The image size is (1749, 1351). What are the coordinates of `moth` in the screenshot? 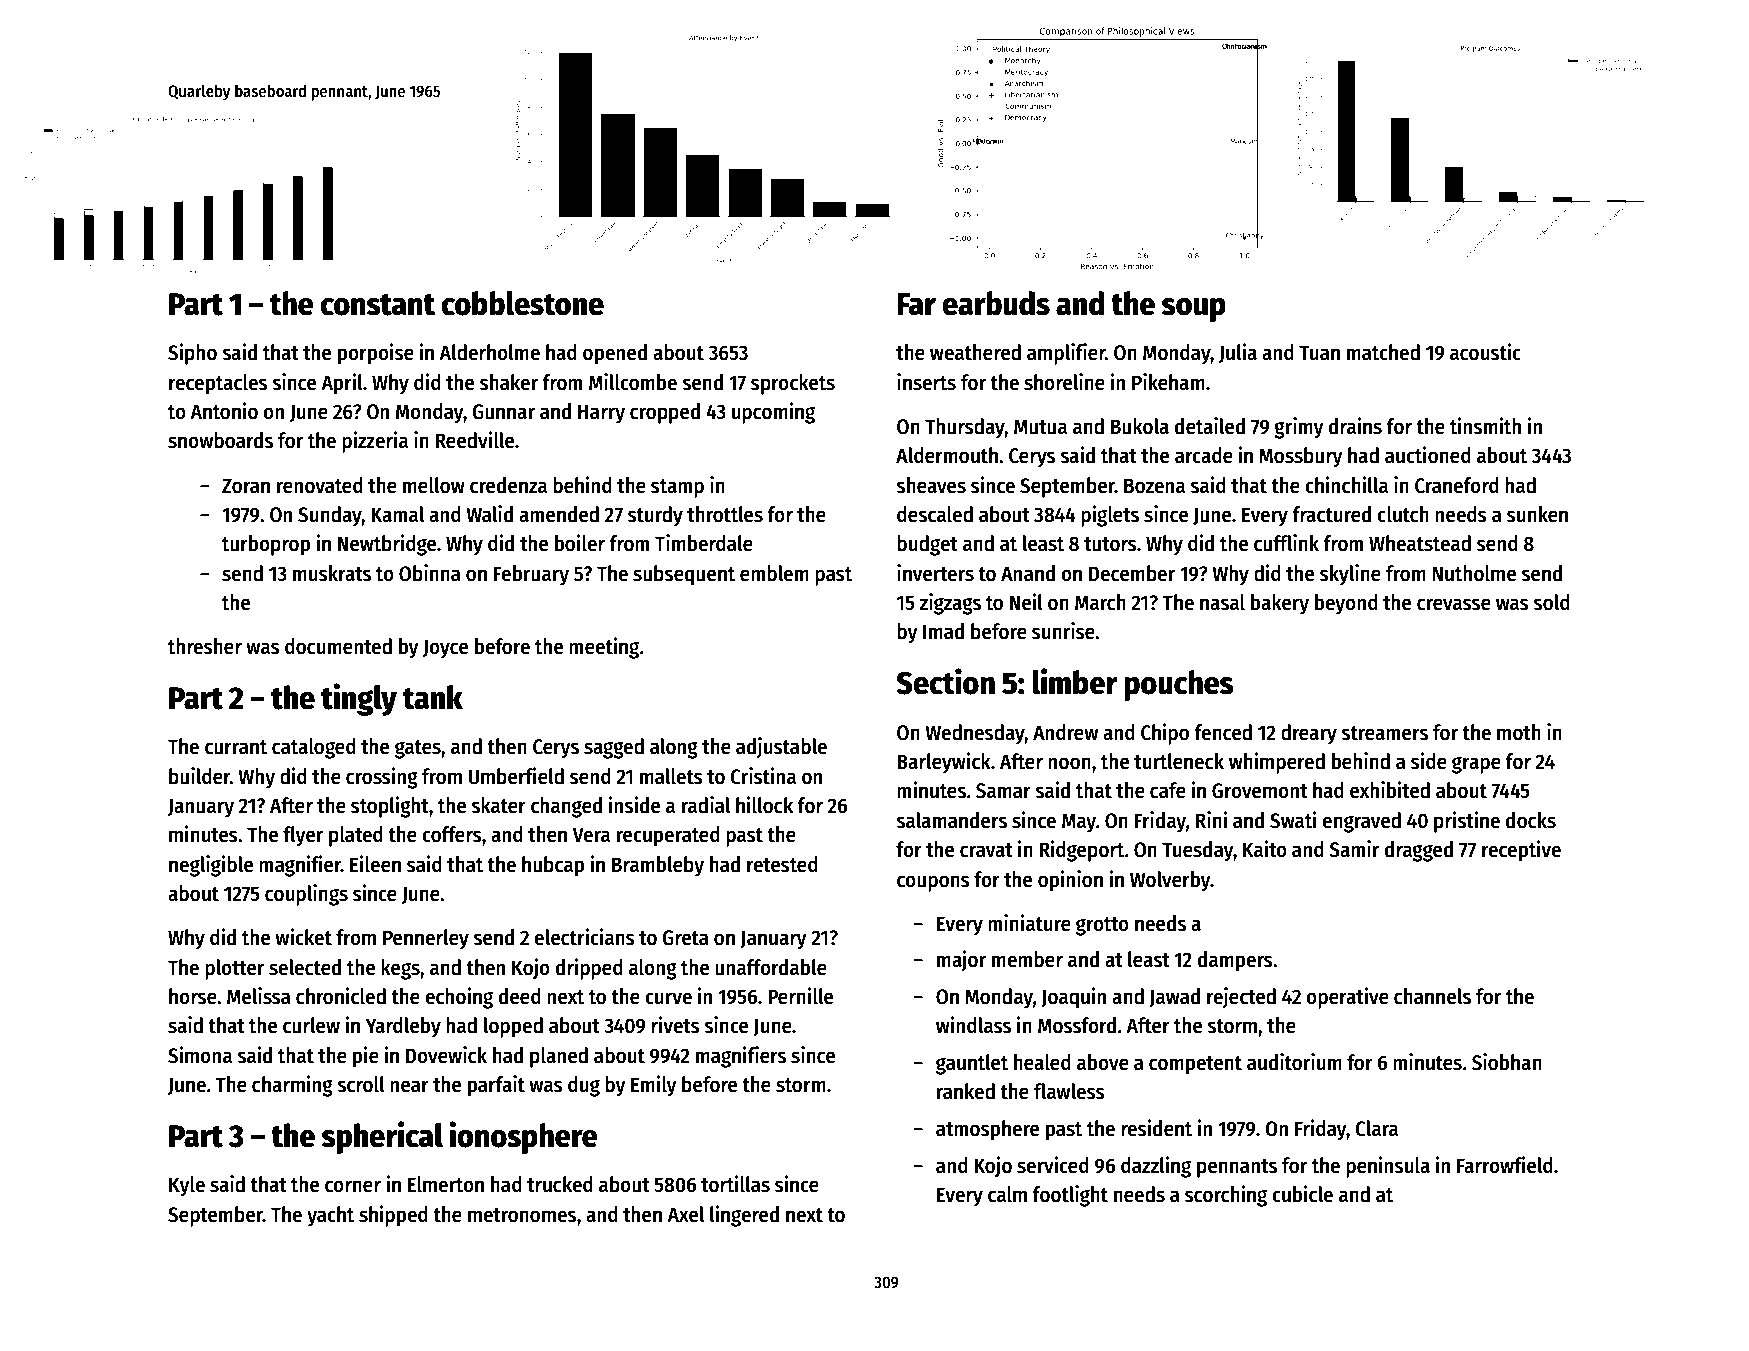 It's located at (1519, 732).
